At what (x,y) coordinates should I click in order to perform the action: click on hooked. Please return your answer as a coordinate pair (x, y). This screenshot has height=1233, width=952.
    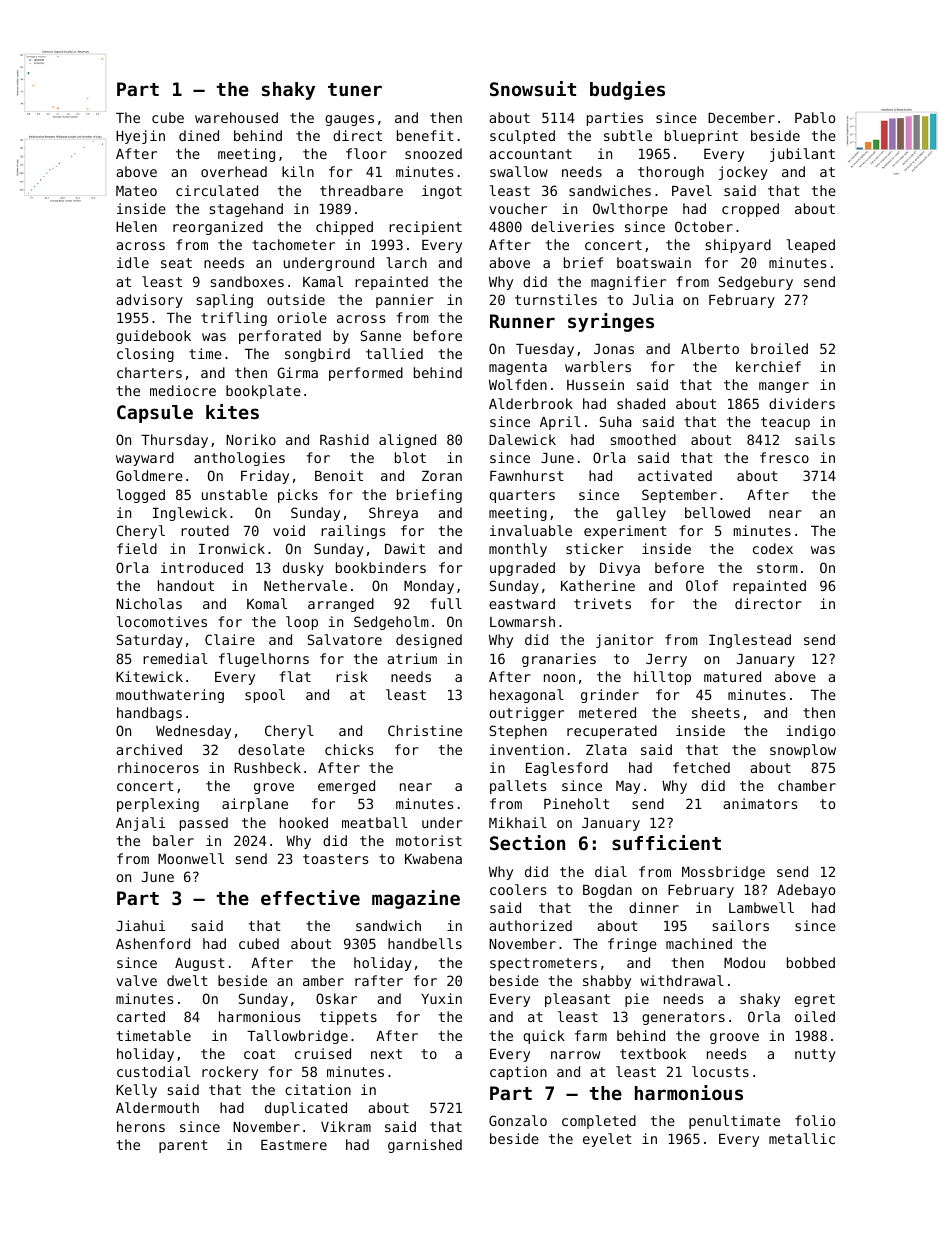
    Looking at the image, I should click on (304, 822).
